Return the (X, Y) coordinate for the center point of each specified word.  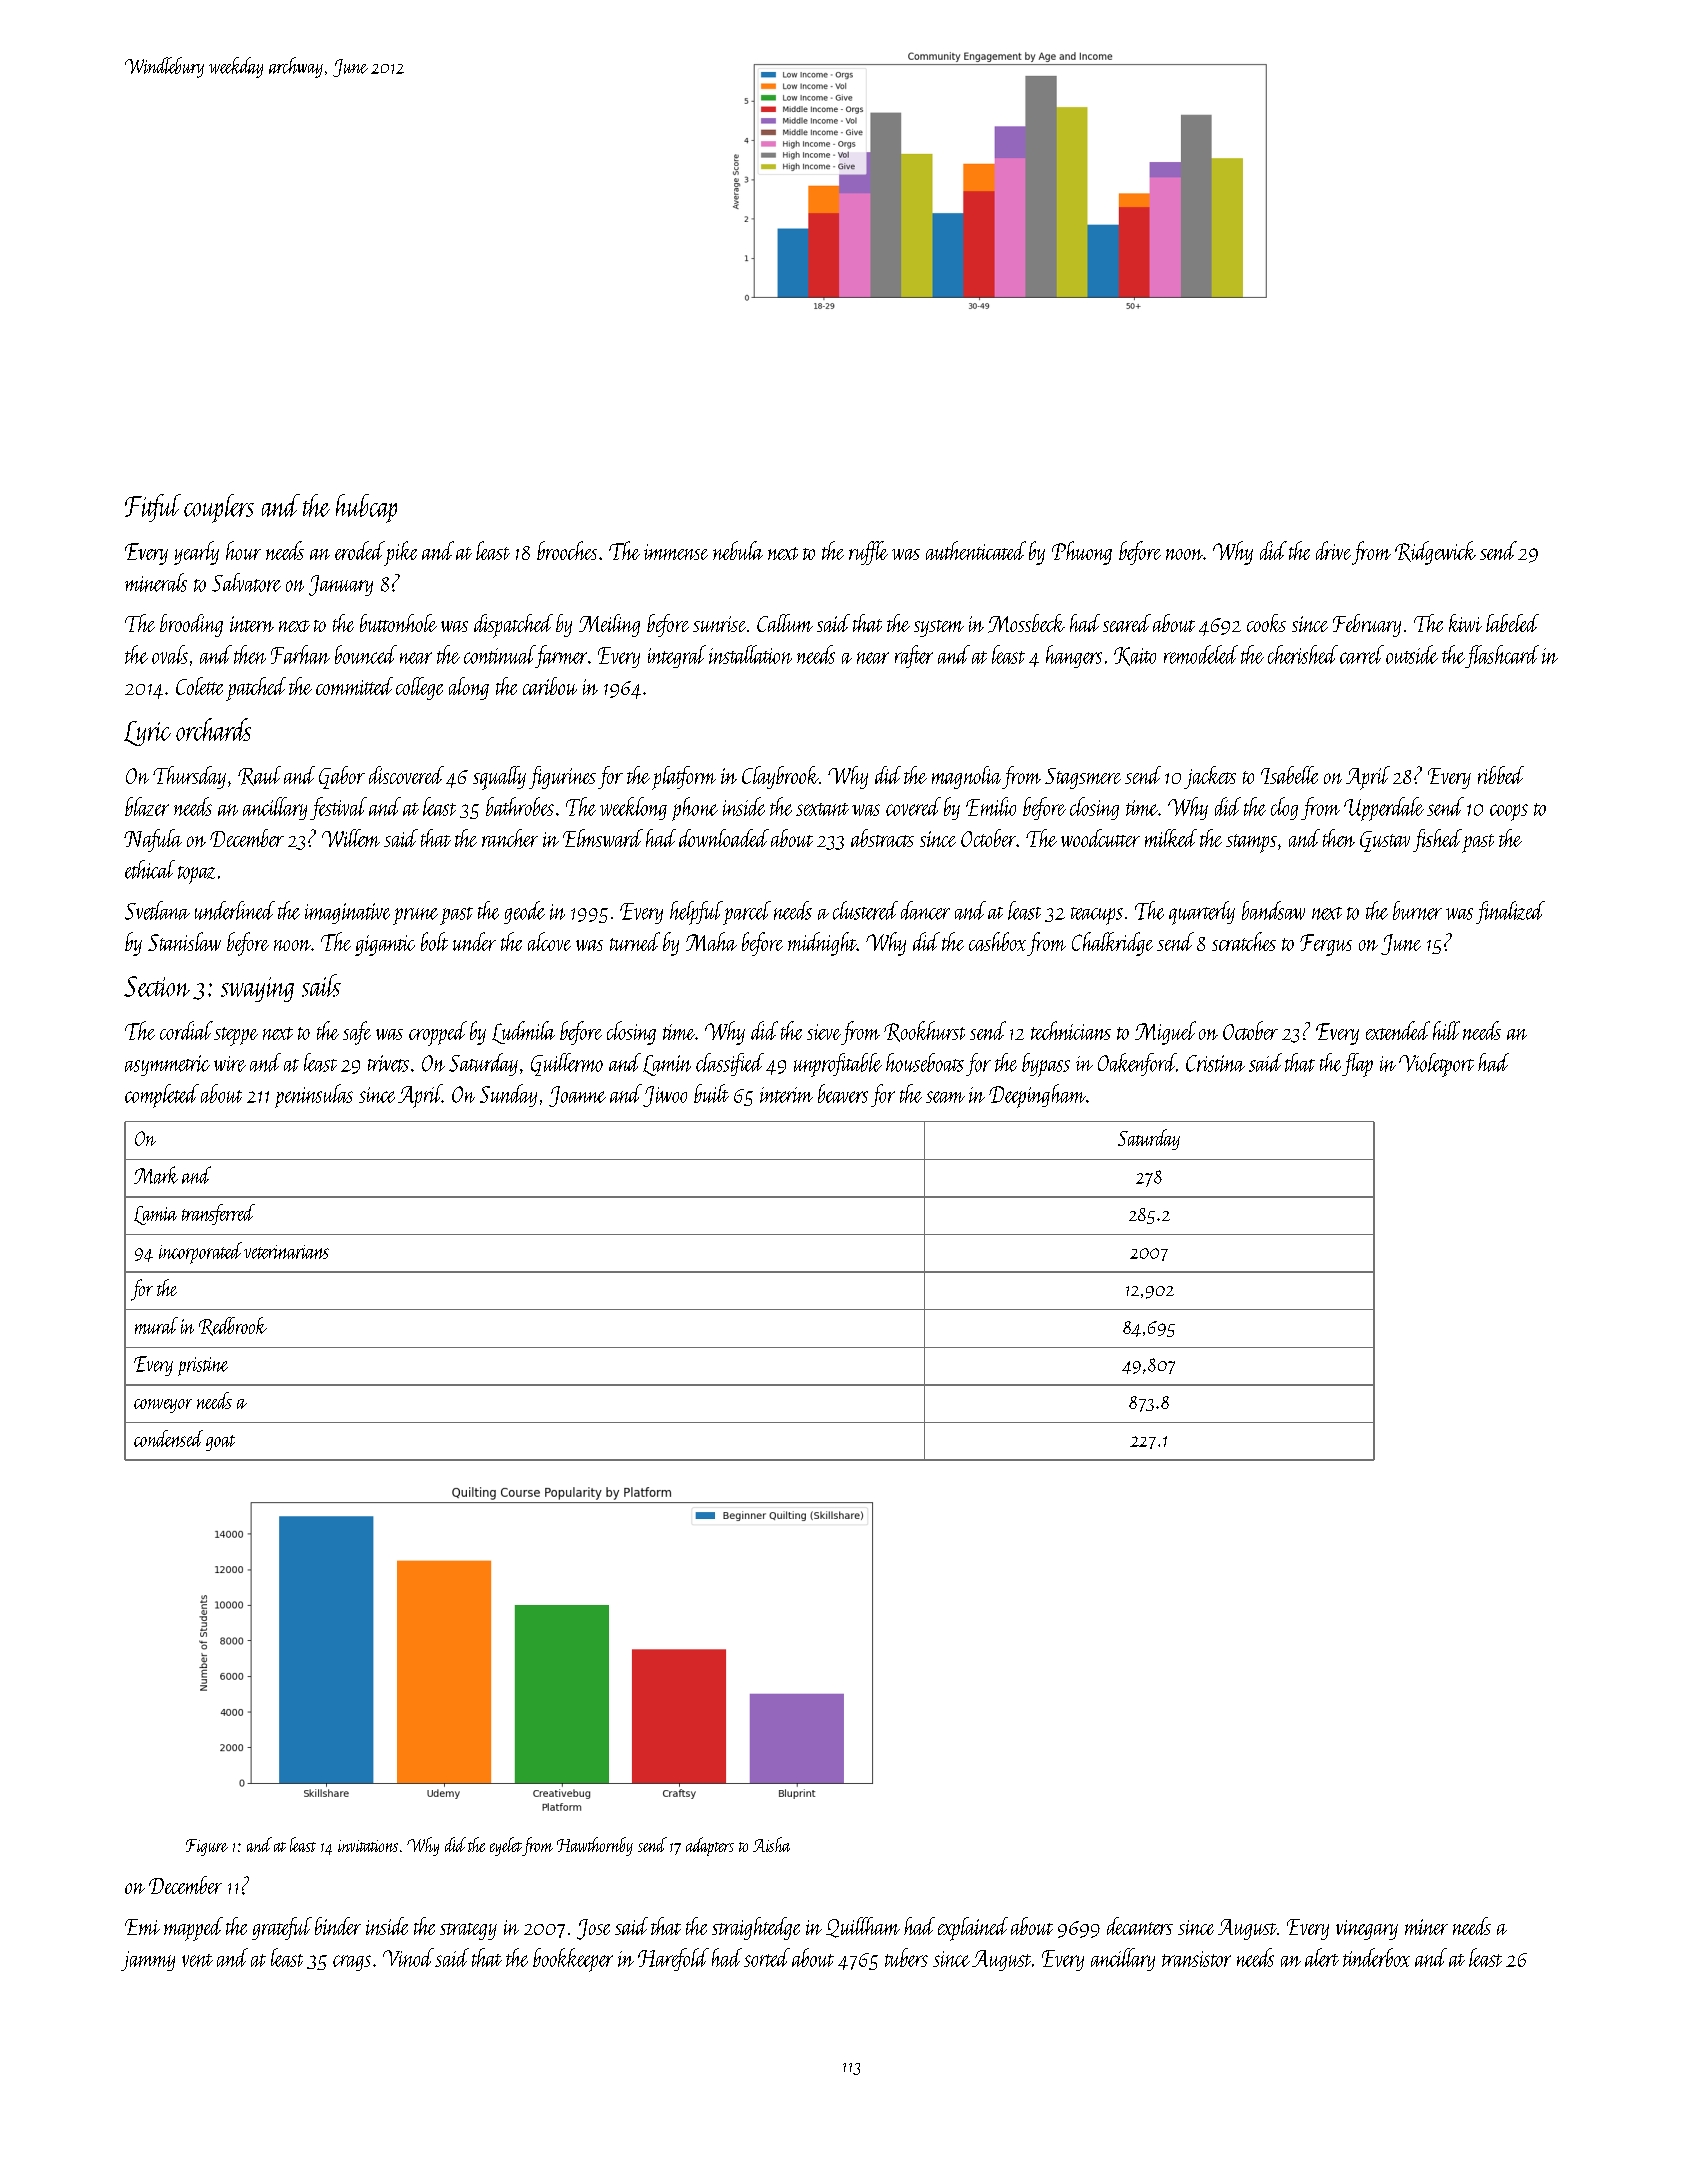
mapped (193, 1929)
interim (786, 1095)
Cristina (1215, 1063)
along (469, 688)
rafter (914, 656)
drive (1333, 550)
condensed (168, 1438)
